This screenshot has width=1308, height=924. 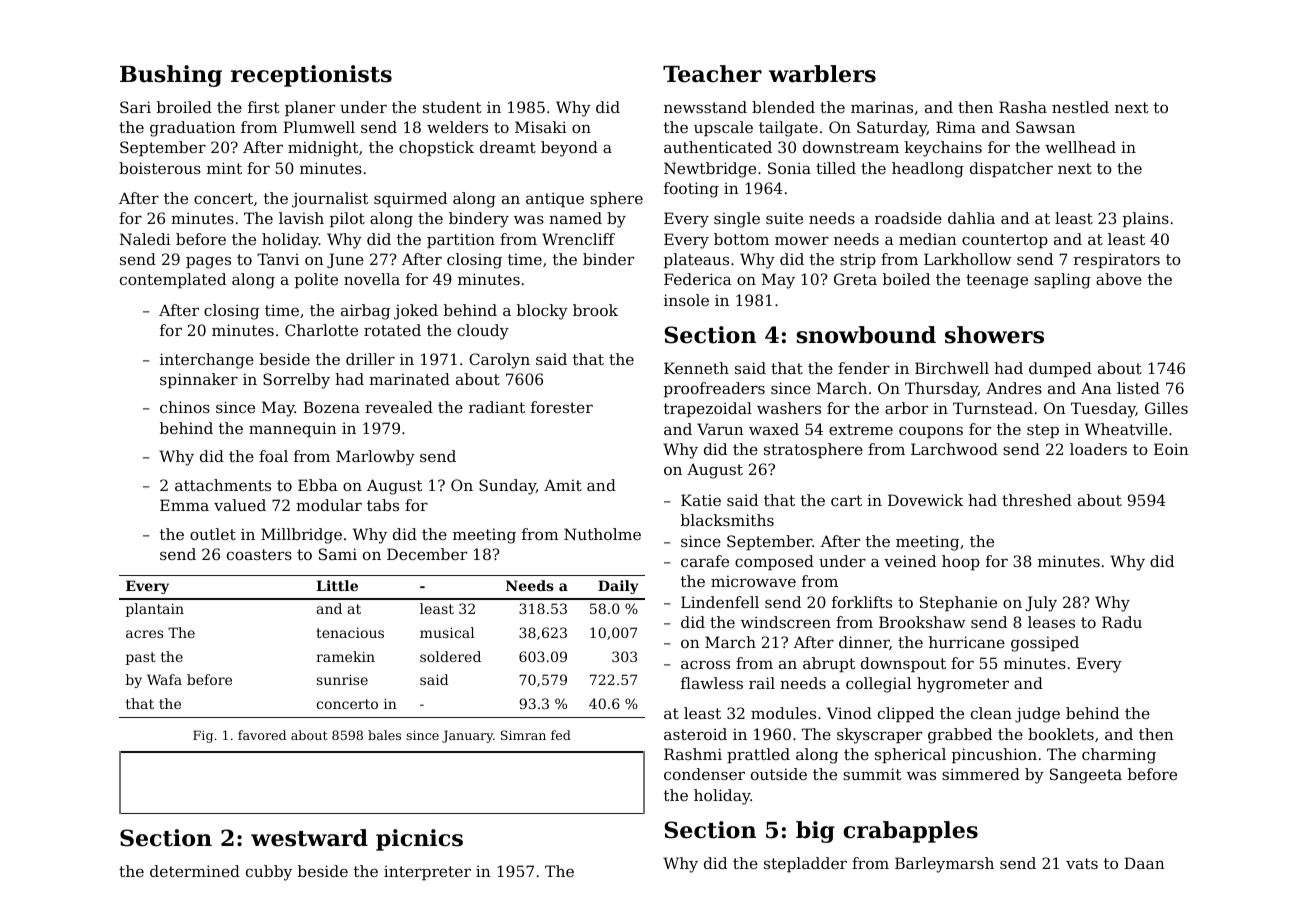 I want to click on Eoin, so click(x=1171, y=449).
